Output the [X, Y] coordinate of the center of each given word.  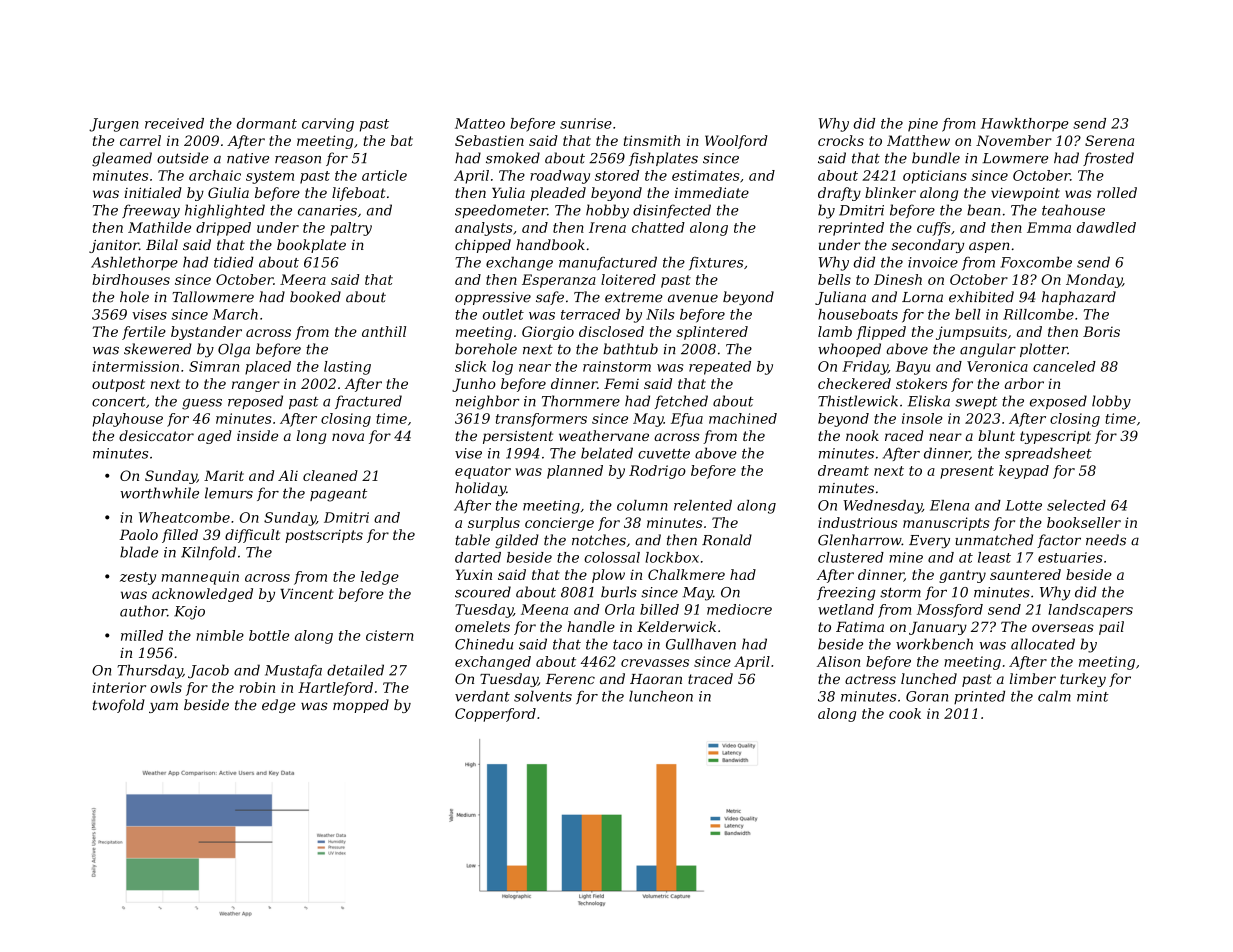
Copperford [495, 715]
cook [905, 713]
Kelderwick [676, 626]
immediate [712, 192]
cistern [390, 635]
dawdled [1106, 227]
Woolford [736, 142]
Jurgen [114, 125]
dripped [223, 229]
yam [163, 707]
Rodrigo [657, 472]
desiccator [156, 435]
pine [923, 125]
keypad [1024, 472]
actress [870, 679]
